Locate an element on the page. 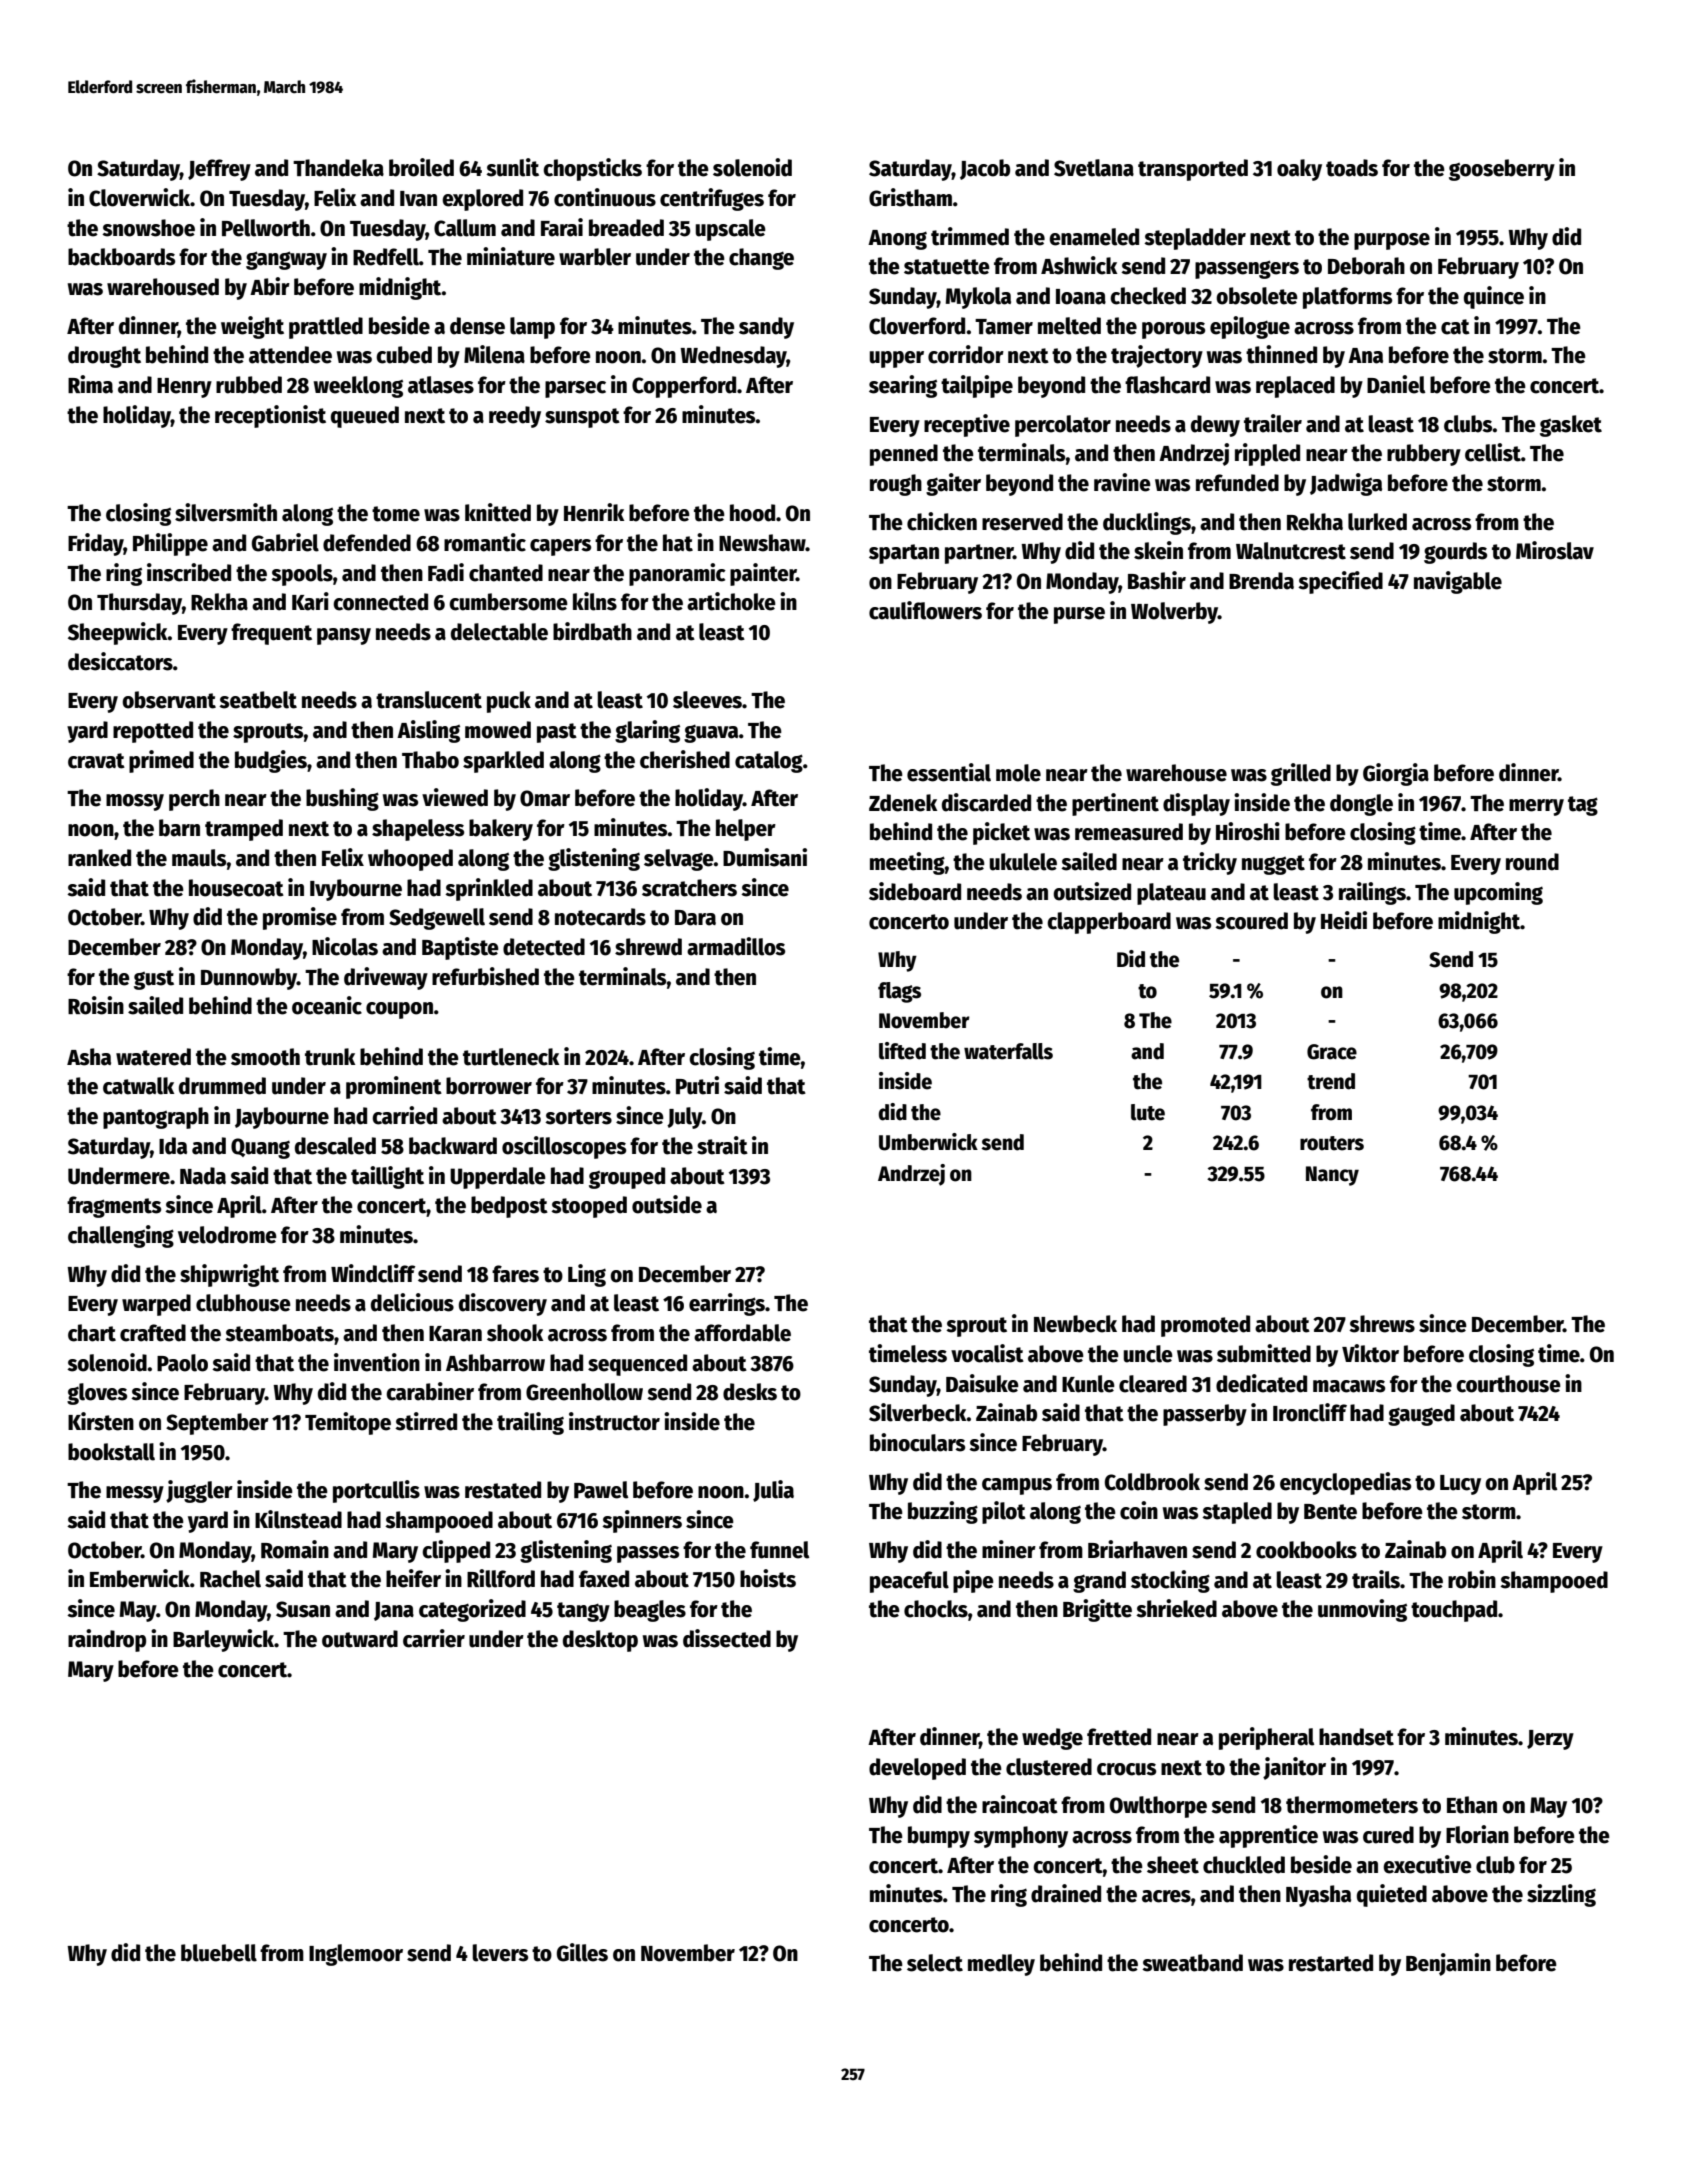 Image resolution: width=1683 pixels, height=2178 pixels. touchpad is located at coordinates (1454, 1611).
